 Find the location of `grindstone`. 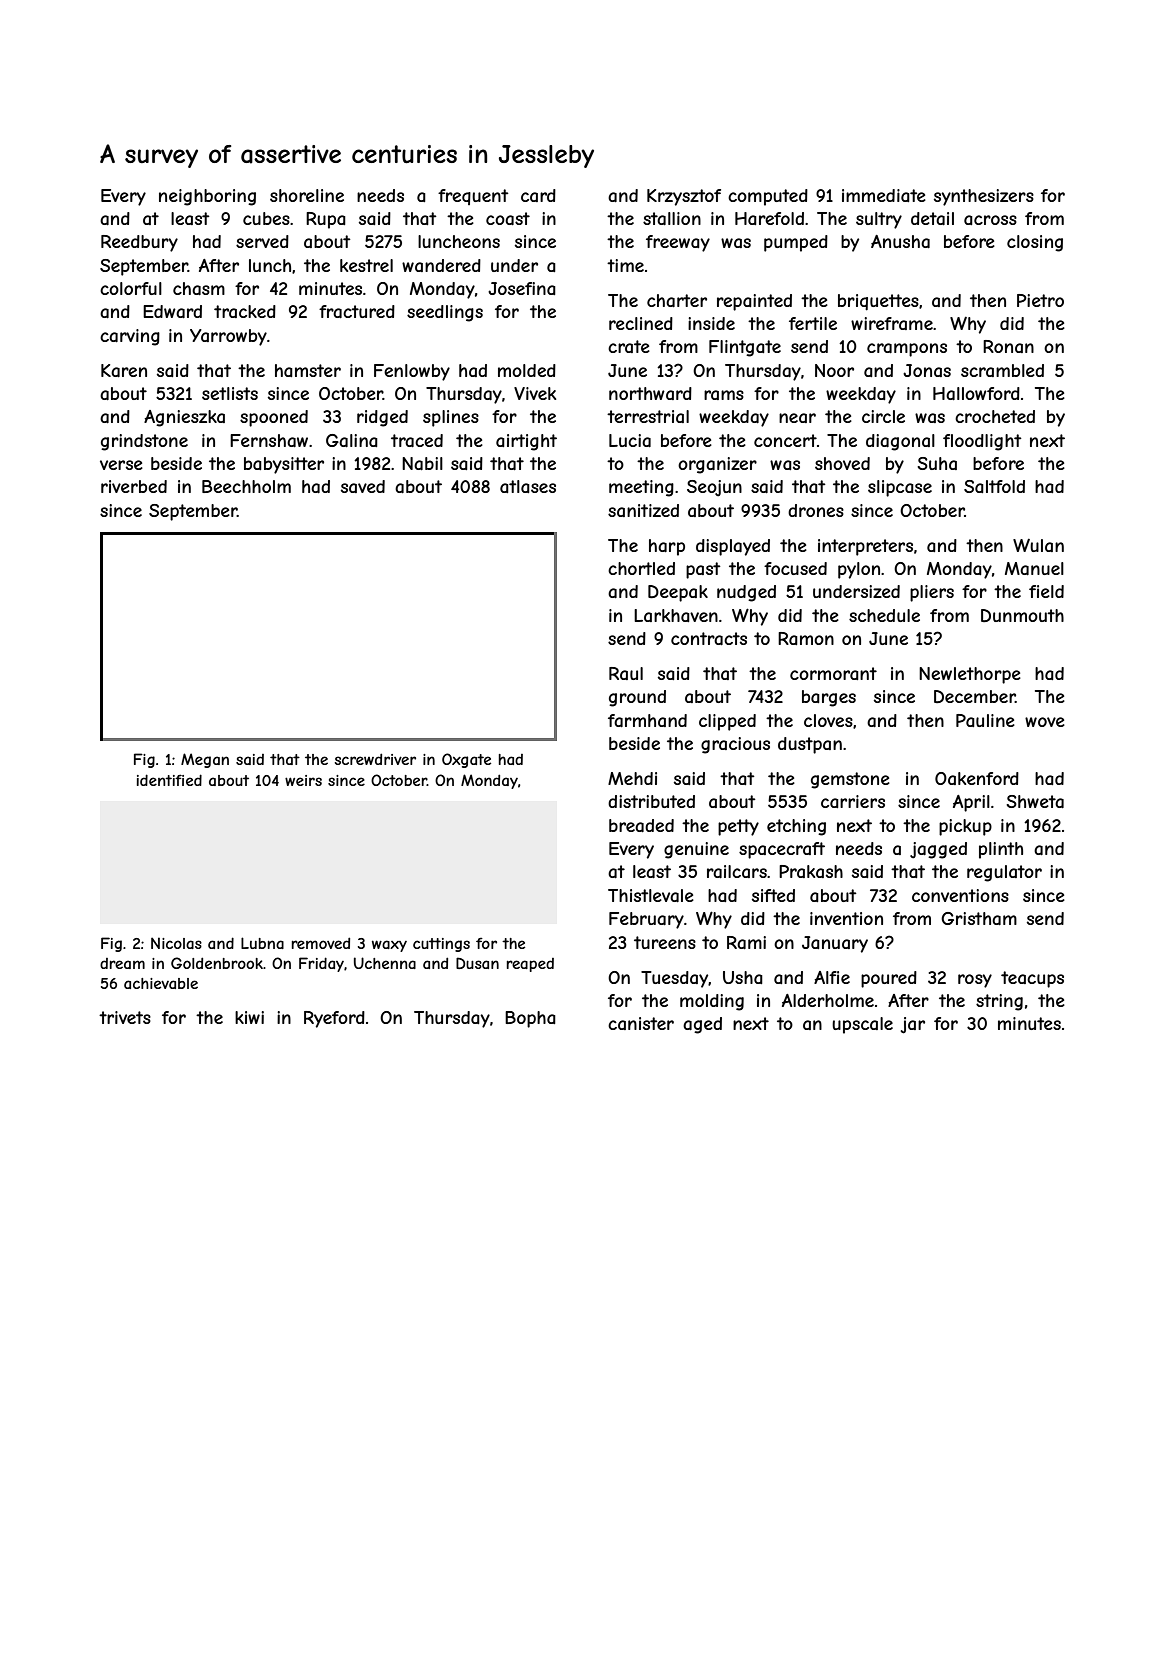

grindstone is located at coordinates (144, 442).
